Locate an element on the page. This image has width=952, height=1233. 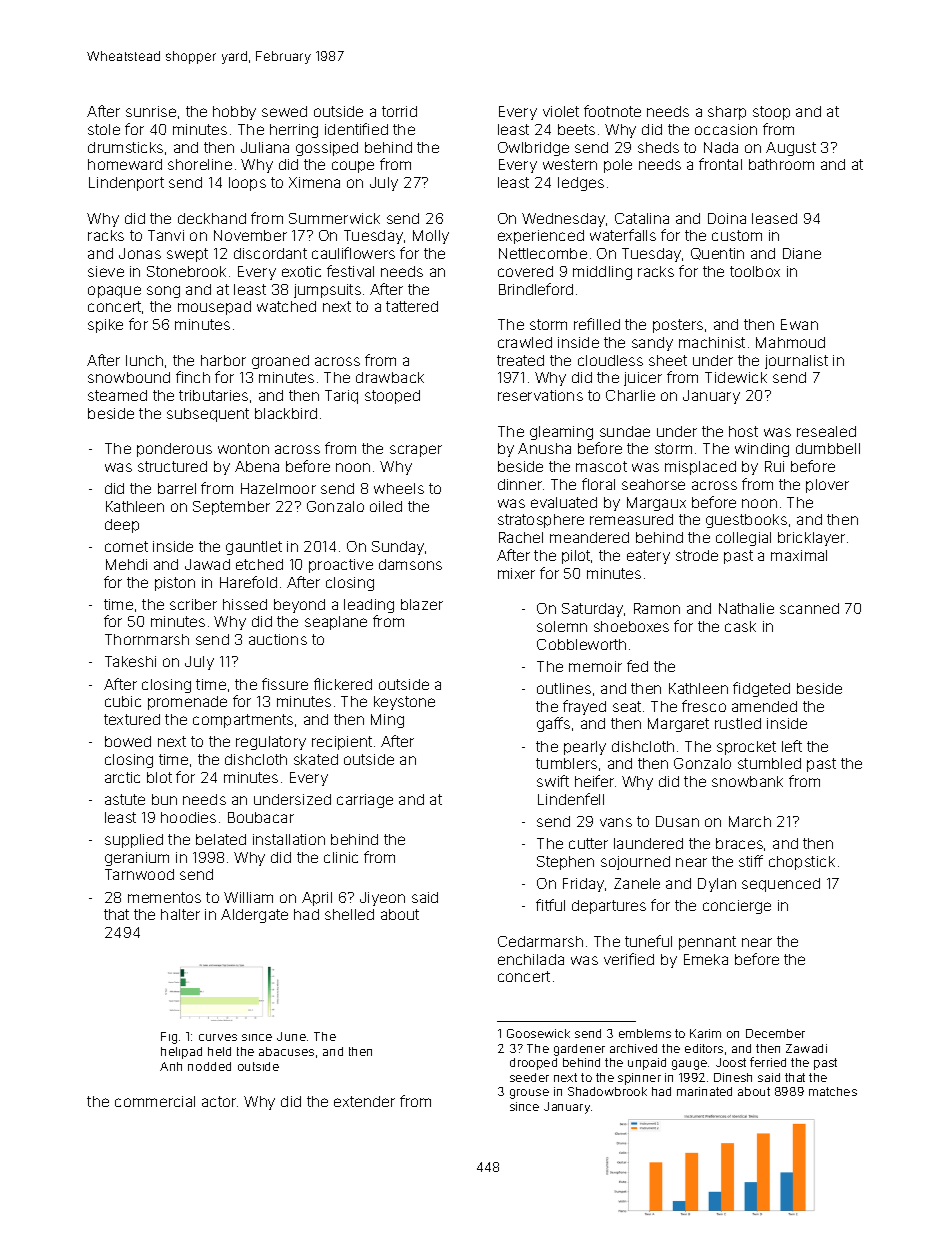
shoreline is located at coordinates (200, 164).
